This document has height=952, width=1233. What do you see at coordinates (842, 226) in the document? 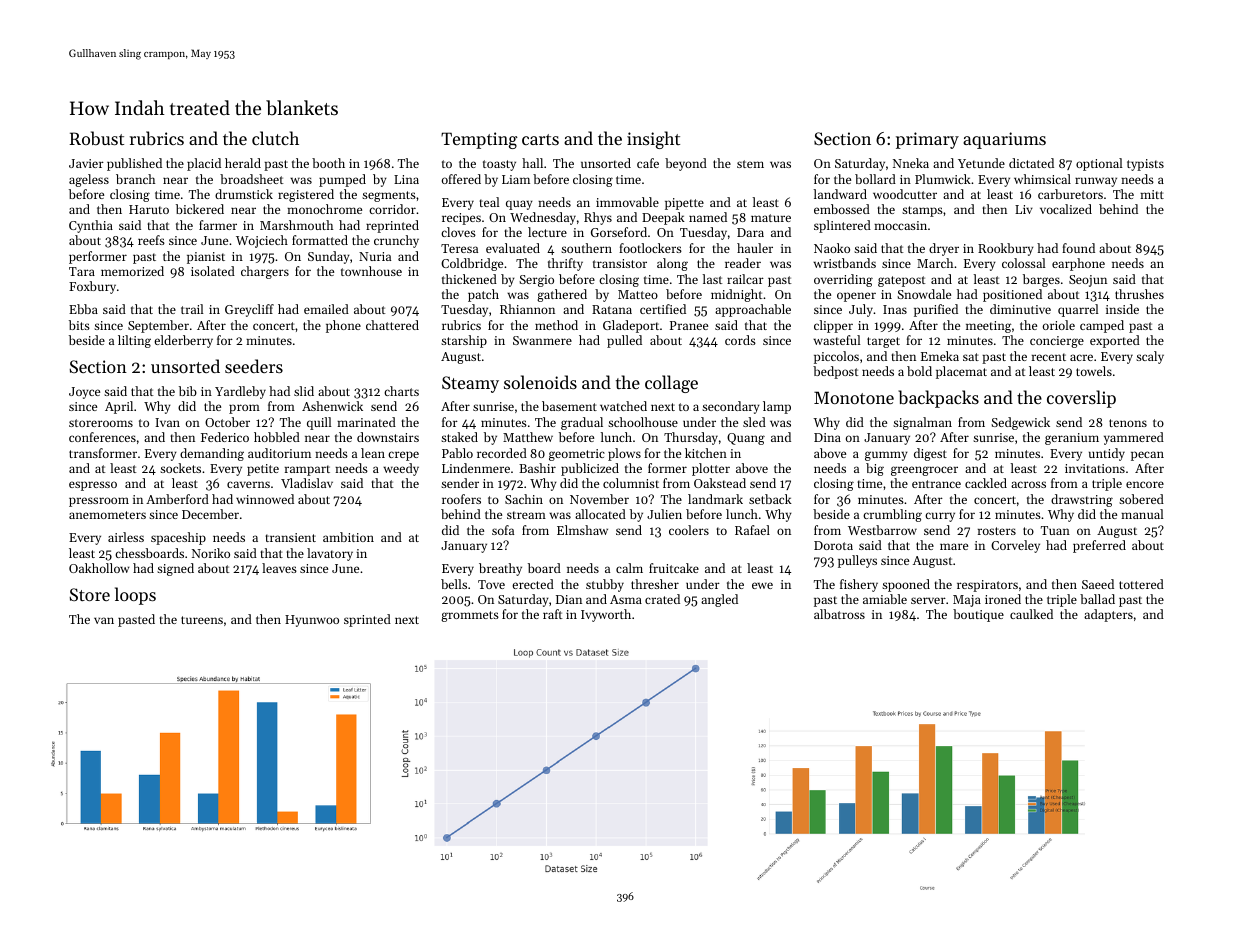
I see `splintered` at bounding box center [842, 226].
